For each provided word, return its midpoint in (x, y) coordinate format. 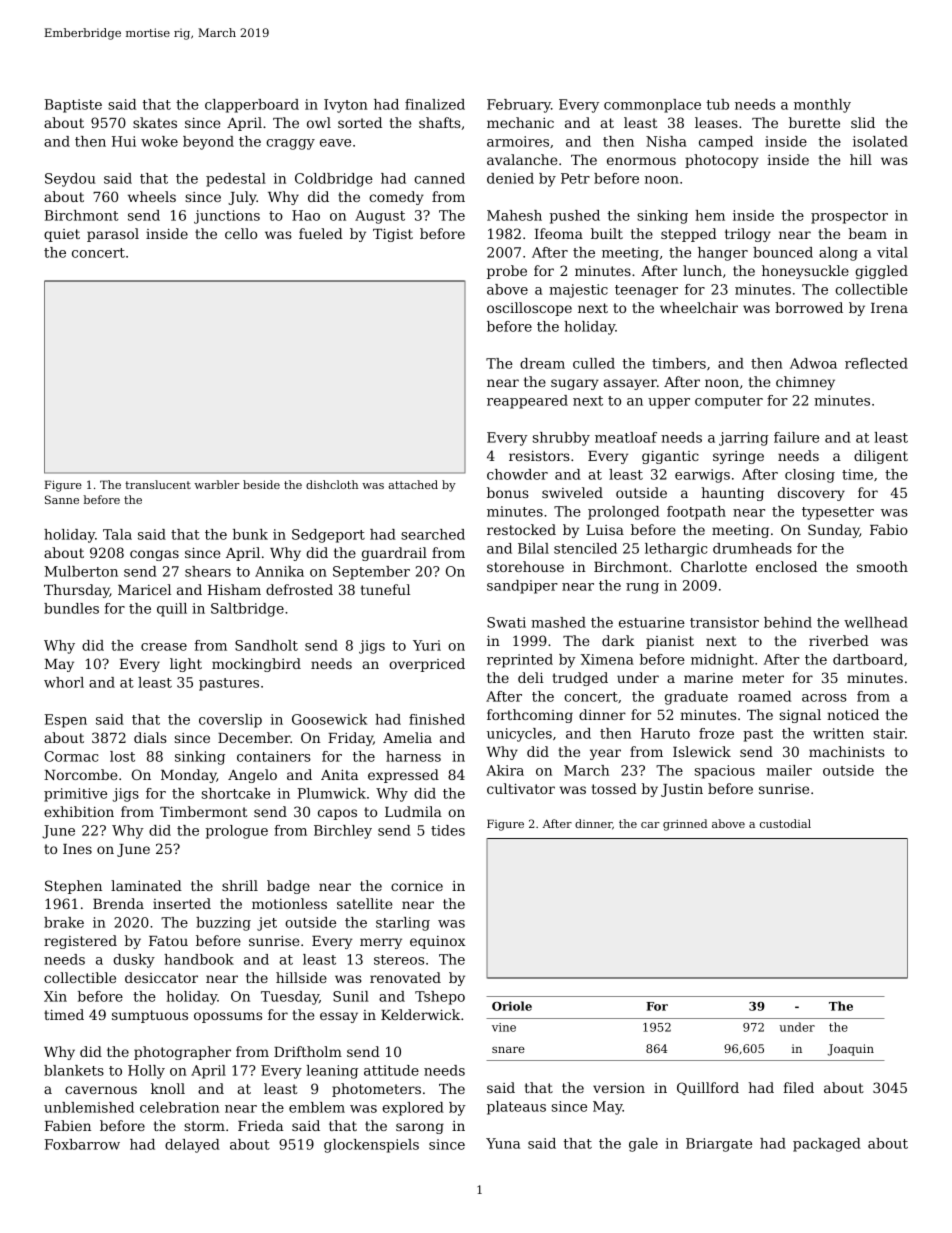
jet (267, 924)
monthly (822, 106)
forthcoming (530, 716)
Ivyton (346, 106)
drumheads (752, 548)
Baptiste (73, 106)
